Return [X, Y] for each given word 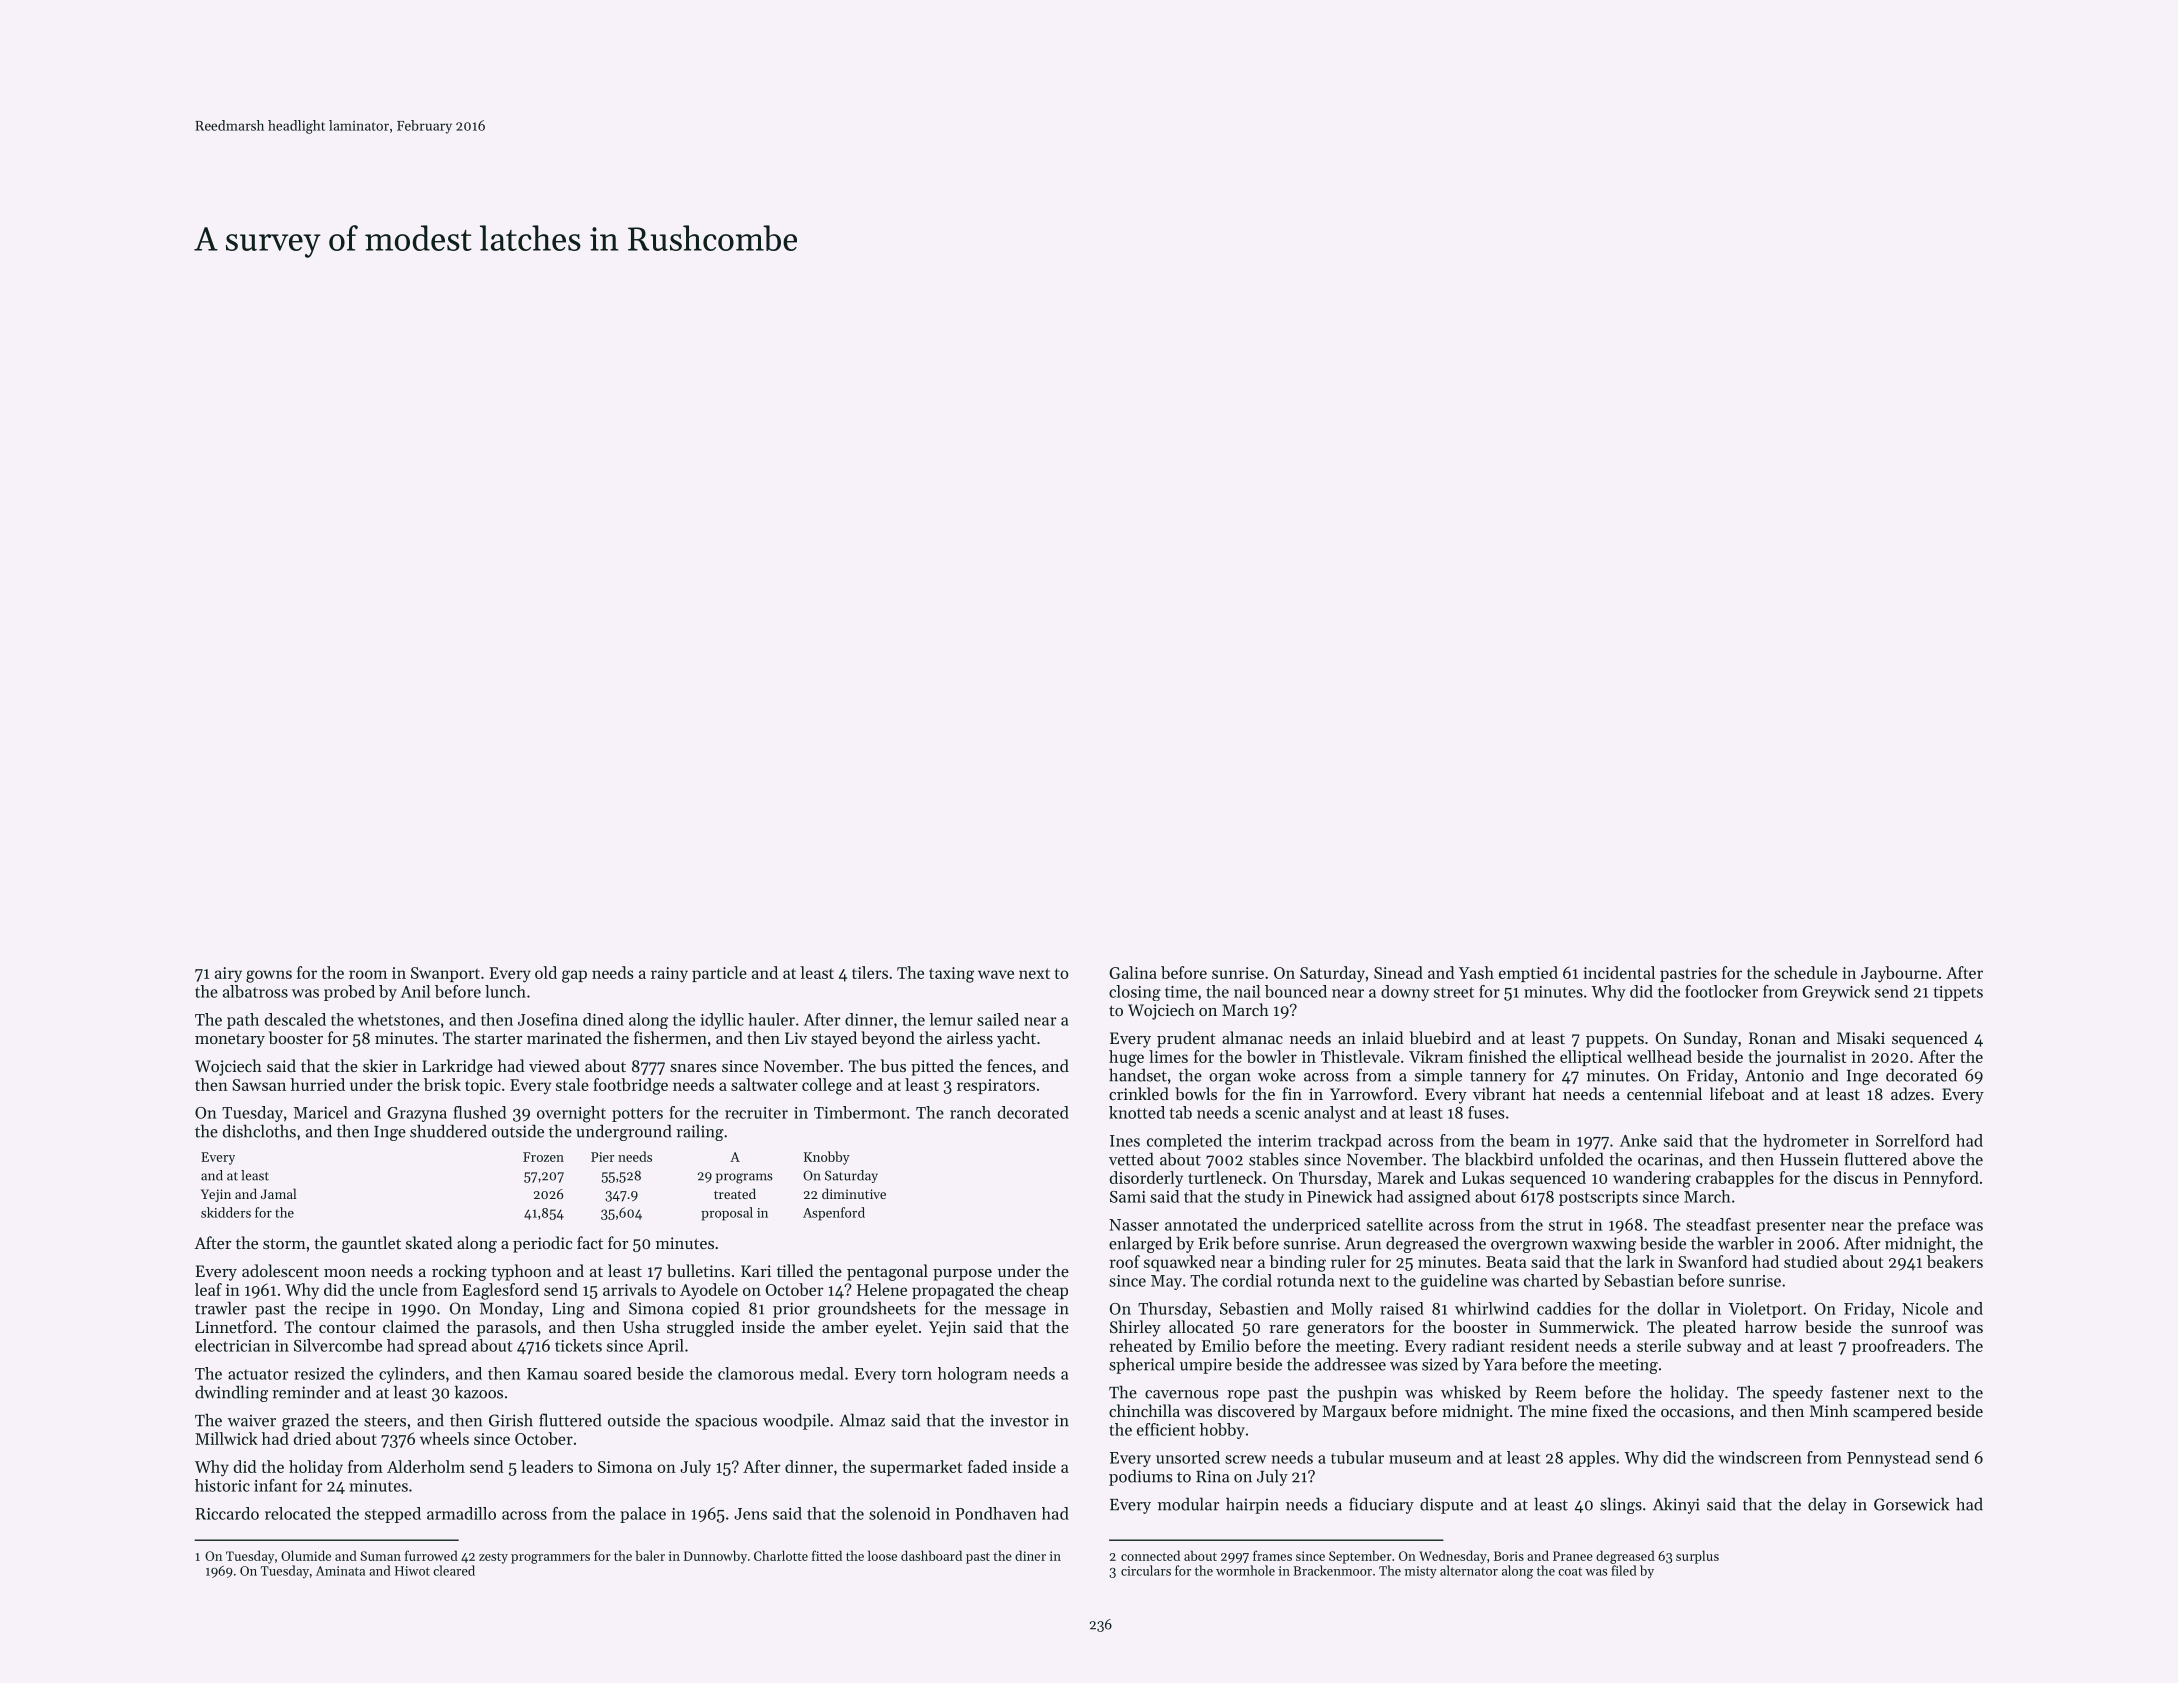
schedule [1805, 972]
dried [312, 1438]
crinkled [1139, 1093]
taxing [951, 975]
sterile [1659, 1345]
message [1015, 1312]
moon [345, 1273]
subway [1714, 1347]
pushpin [1367, 1393]
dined [603, 1019]
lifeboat [1737, 1093]
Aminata [340, 1571]
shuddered [448, 1131]
